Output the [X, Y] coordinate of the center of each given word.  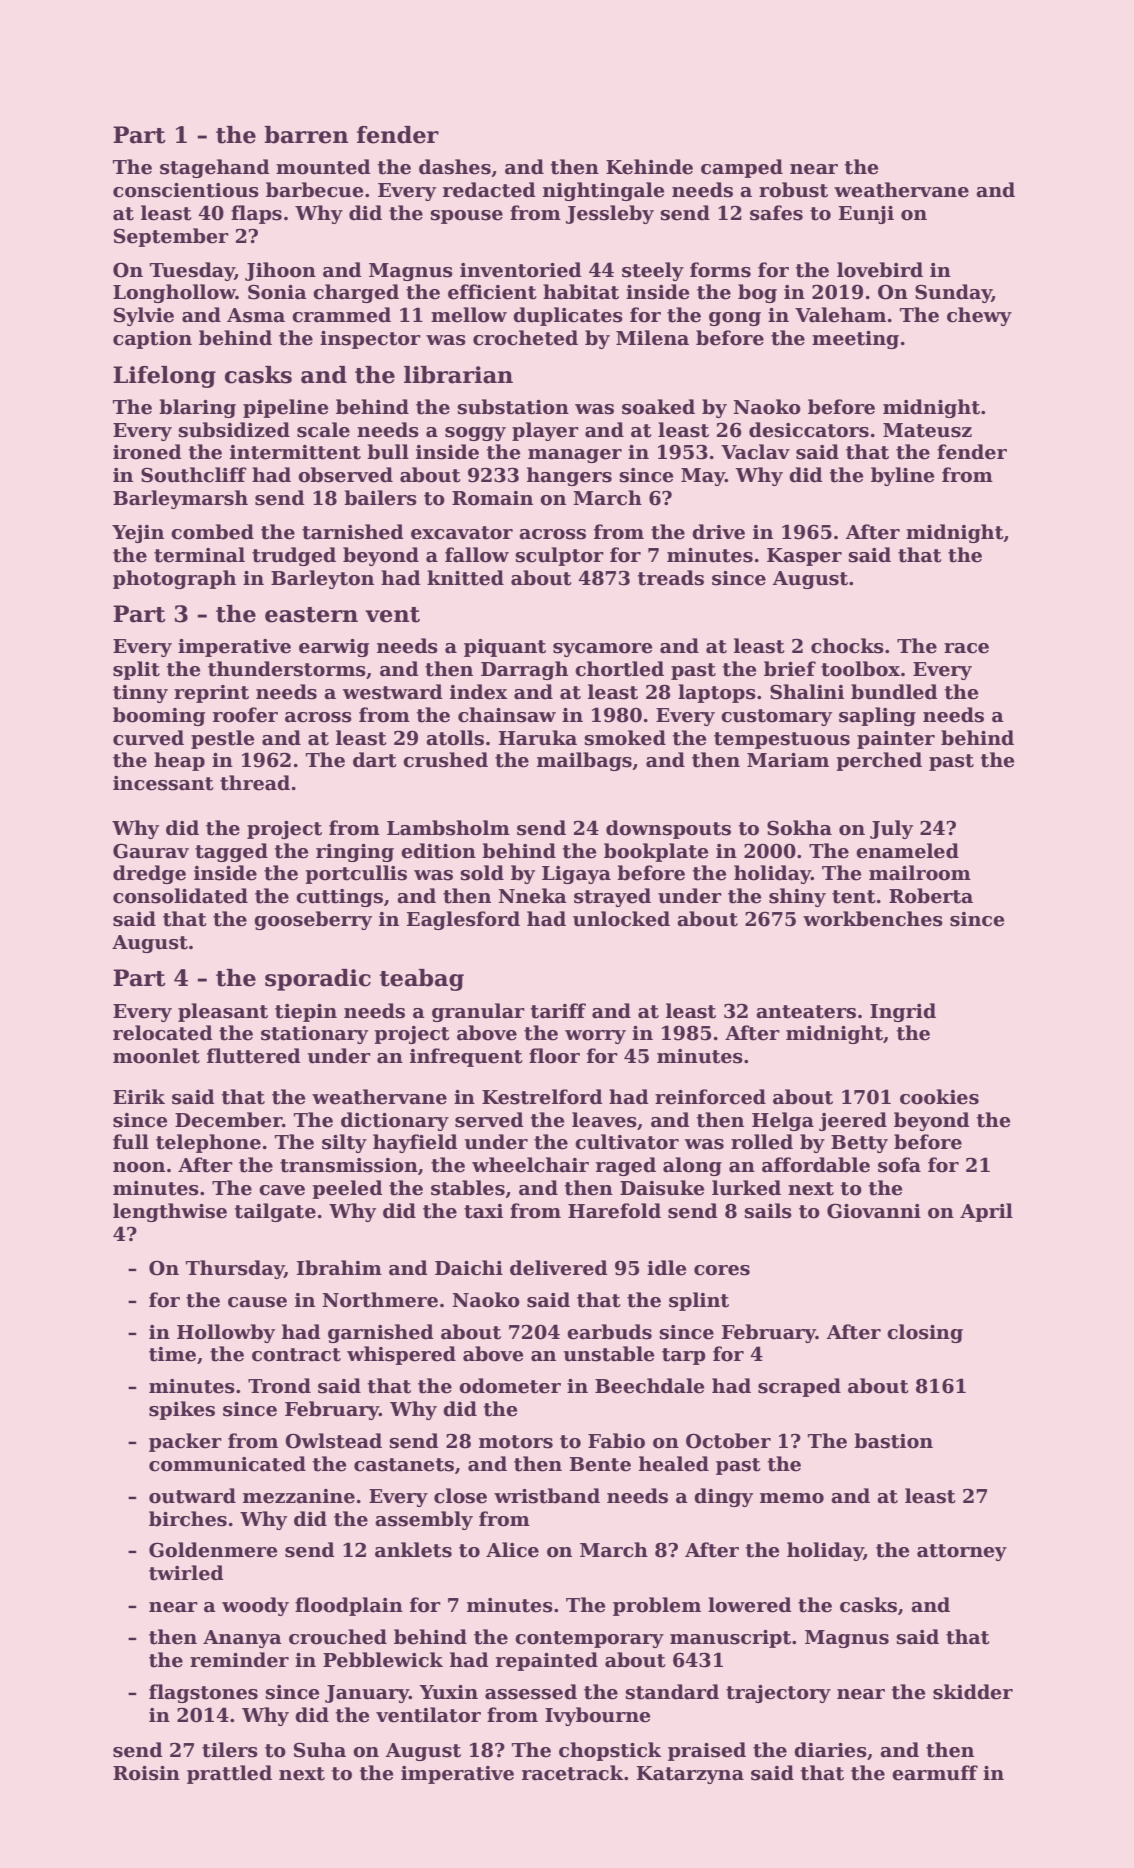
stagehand [215, 168]
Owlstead [333, 1441]
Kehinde [649, 167]
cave [282, 1190]
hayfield [415, 1143]
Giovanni [874, 1211]
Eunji [866, 215]
